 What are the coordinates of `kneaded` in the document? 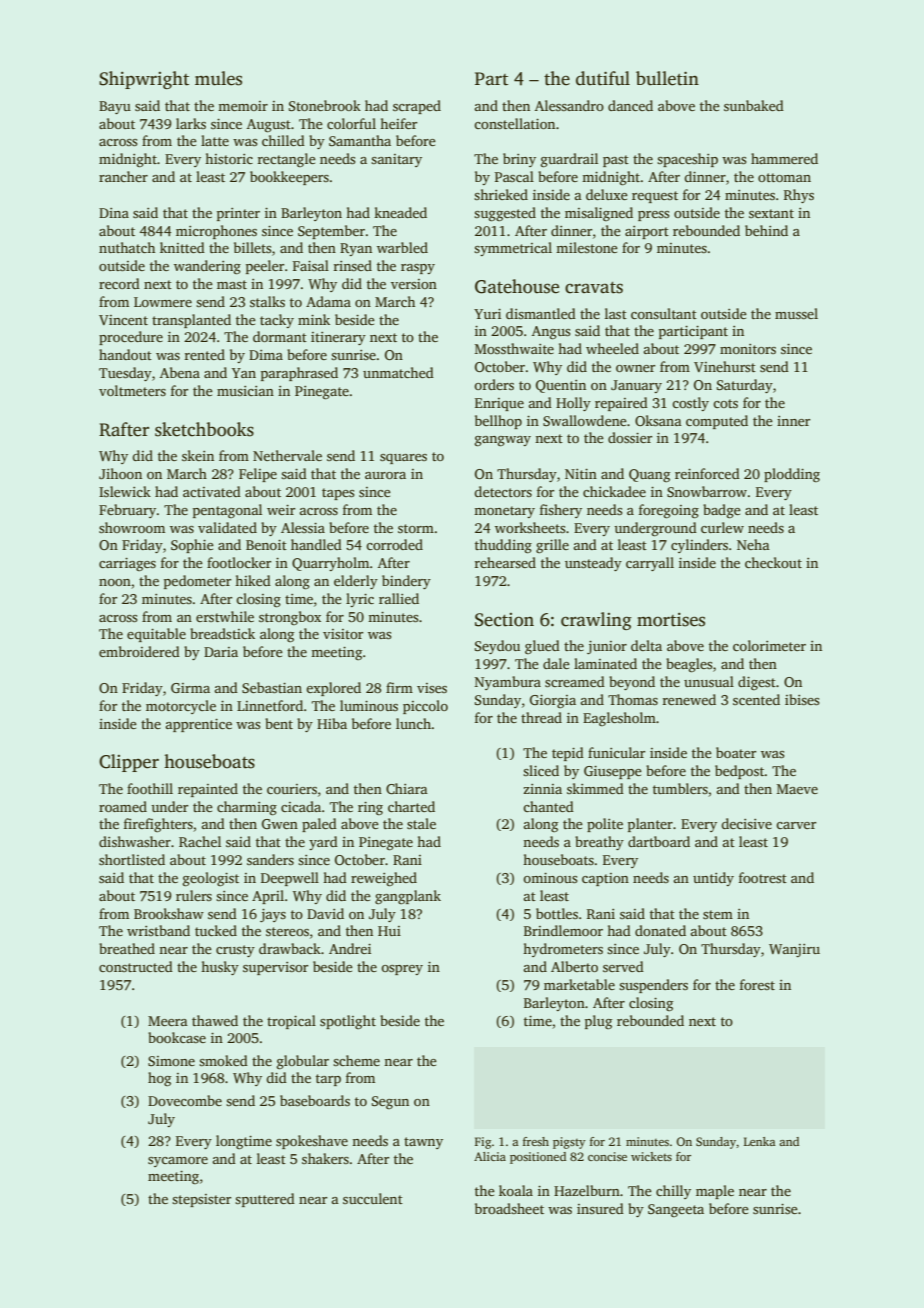 It's located at (400, 212).
